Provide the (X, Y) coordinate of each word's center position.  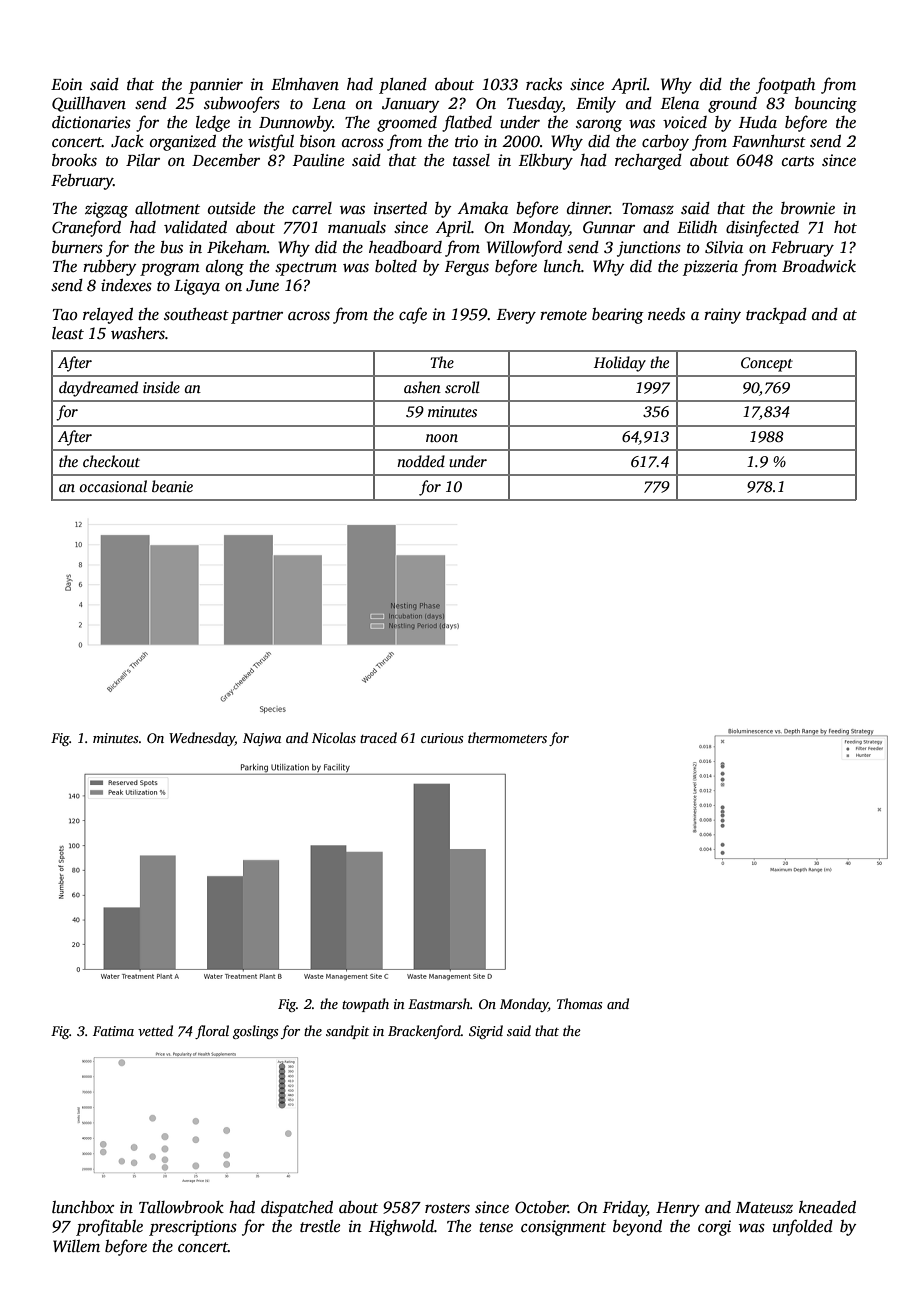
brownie (808, 208)
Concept (767, 364)
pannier (216, 86)
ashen (422, 387)
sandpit (347, 1032)
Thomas (579, 1003)
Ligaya (197, 287)
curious (442, 738)
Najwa (262, 739)
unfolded (803, 1227)
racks (544, 84)
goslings (255, 1032)
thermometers (507, 737)
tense (496, 1227)
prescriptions (193, 1228)
